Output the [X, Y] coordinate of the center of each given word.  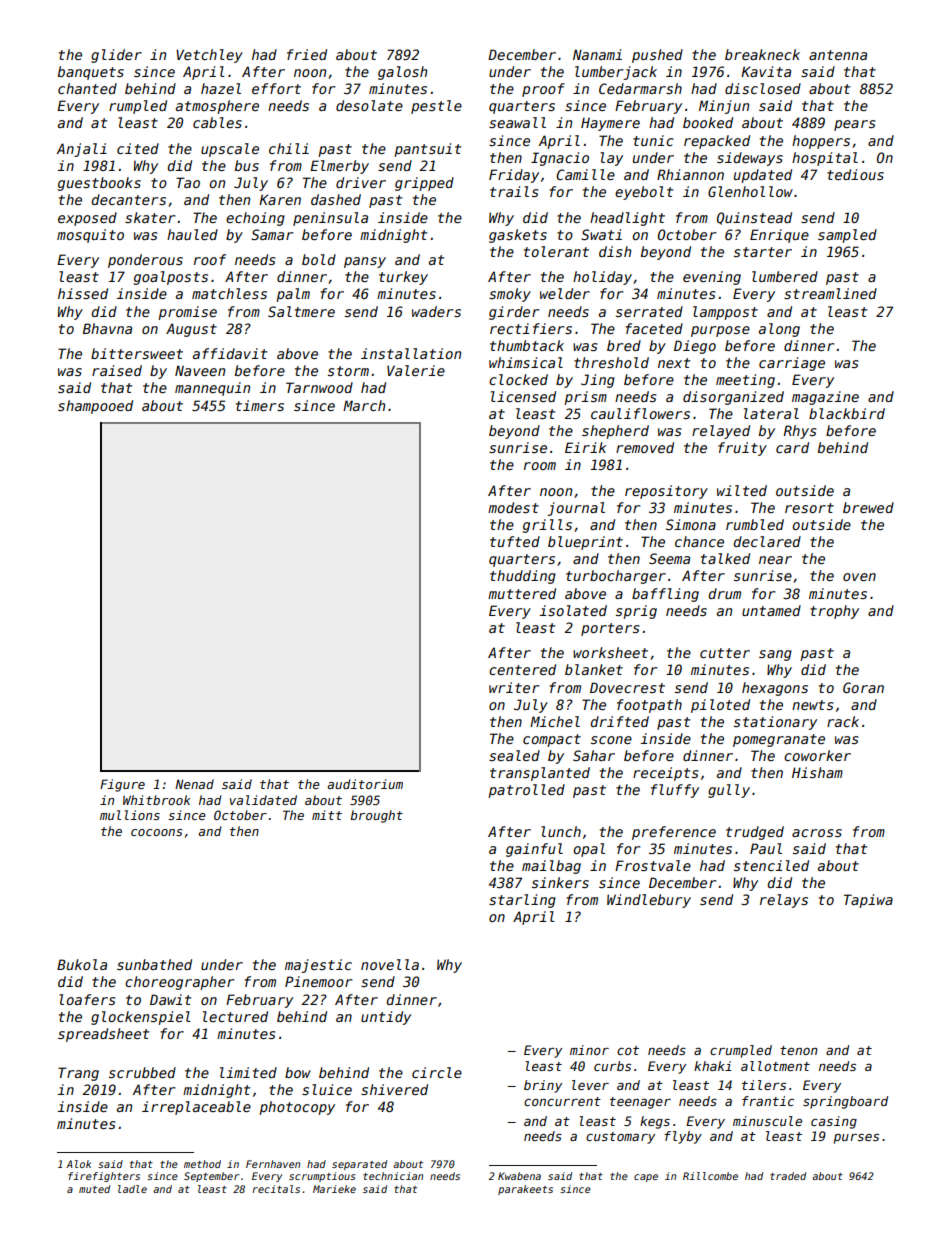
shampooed [95, 407]
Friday [514, 176]
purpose [720, 331]
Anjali [82, 150]
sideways [750, 159]
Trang [78, 1074]
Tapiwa [868, 901]
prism [585, 398]
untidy [386, 1018]
